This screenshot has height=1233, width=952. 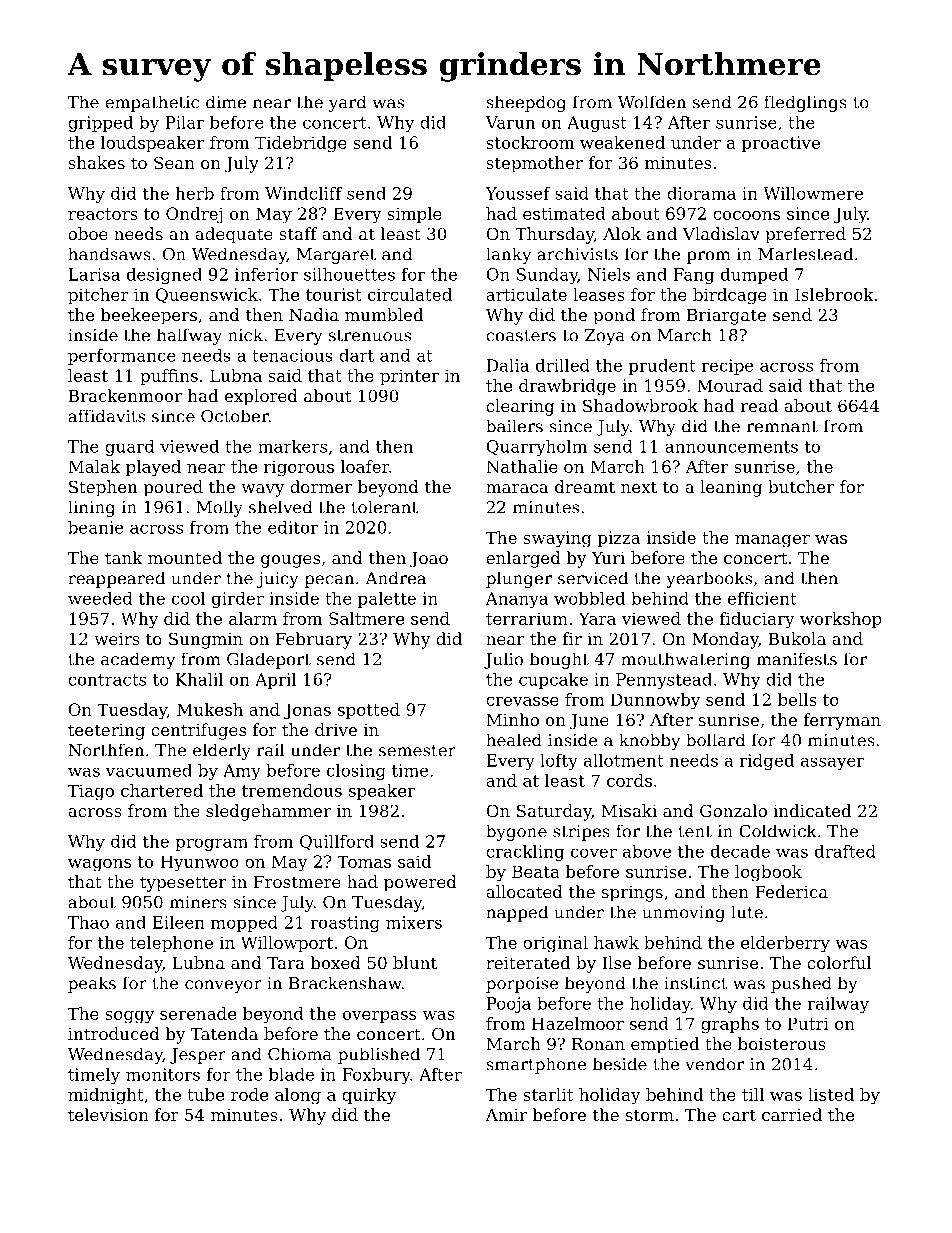 What do you see at coordinates (223, 986) in the screenshot?
I see `conveyor` at bounding box center [223, 986].
